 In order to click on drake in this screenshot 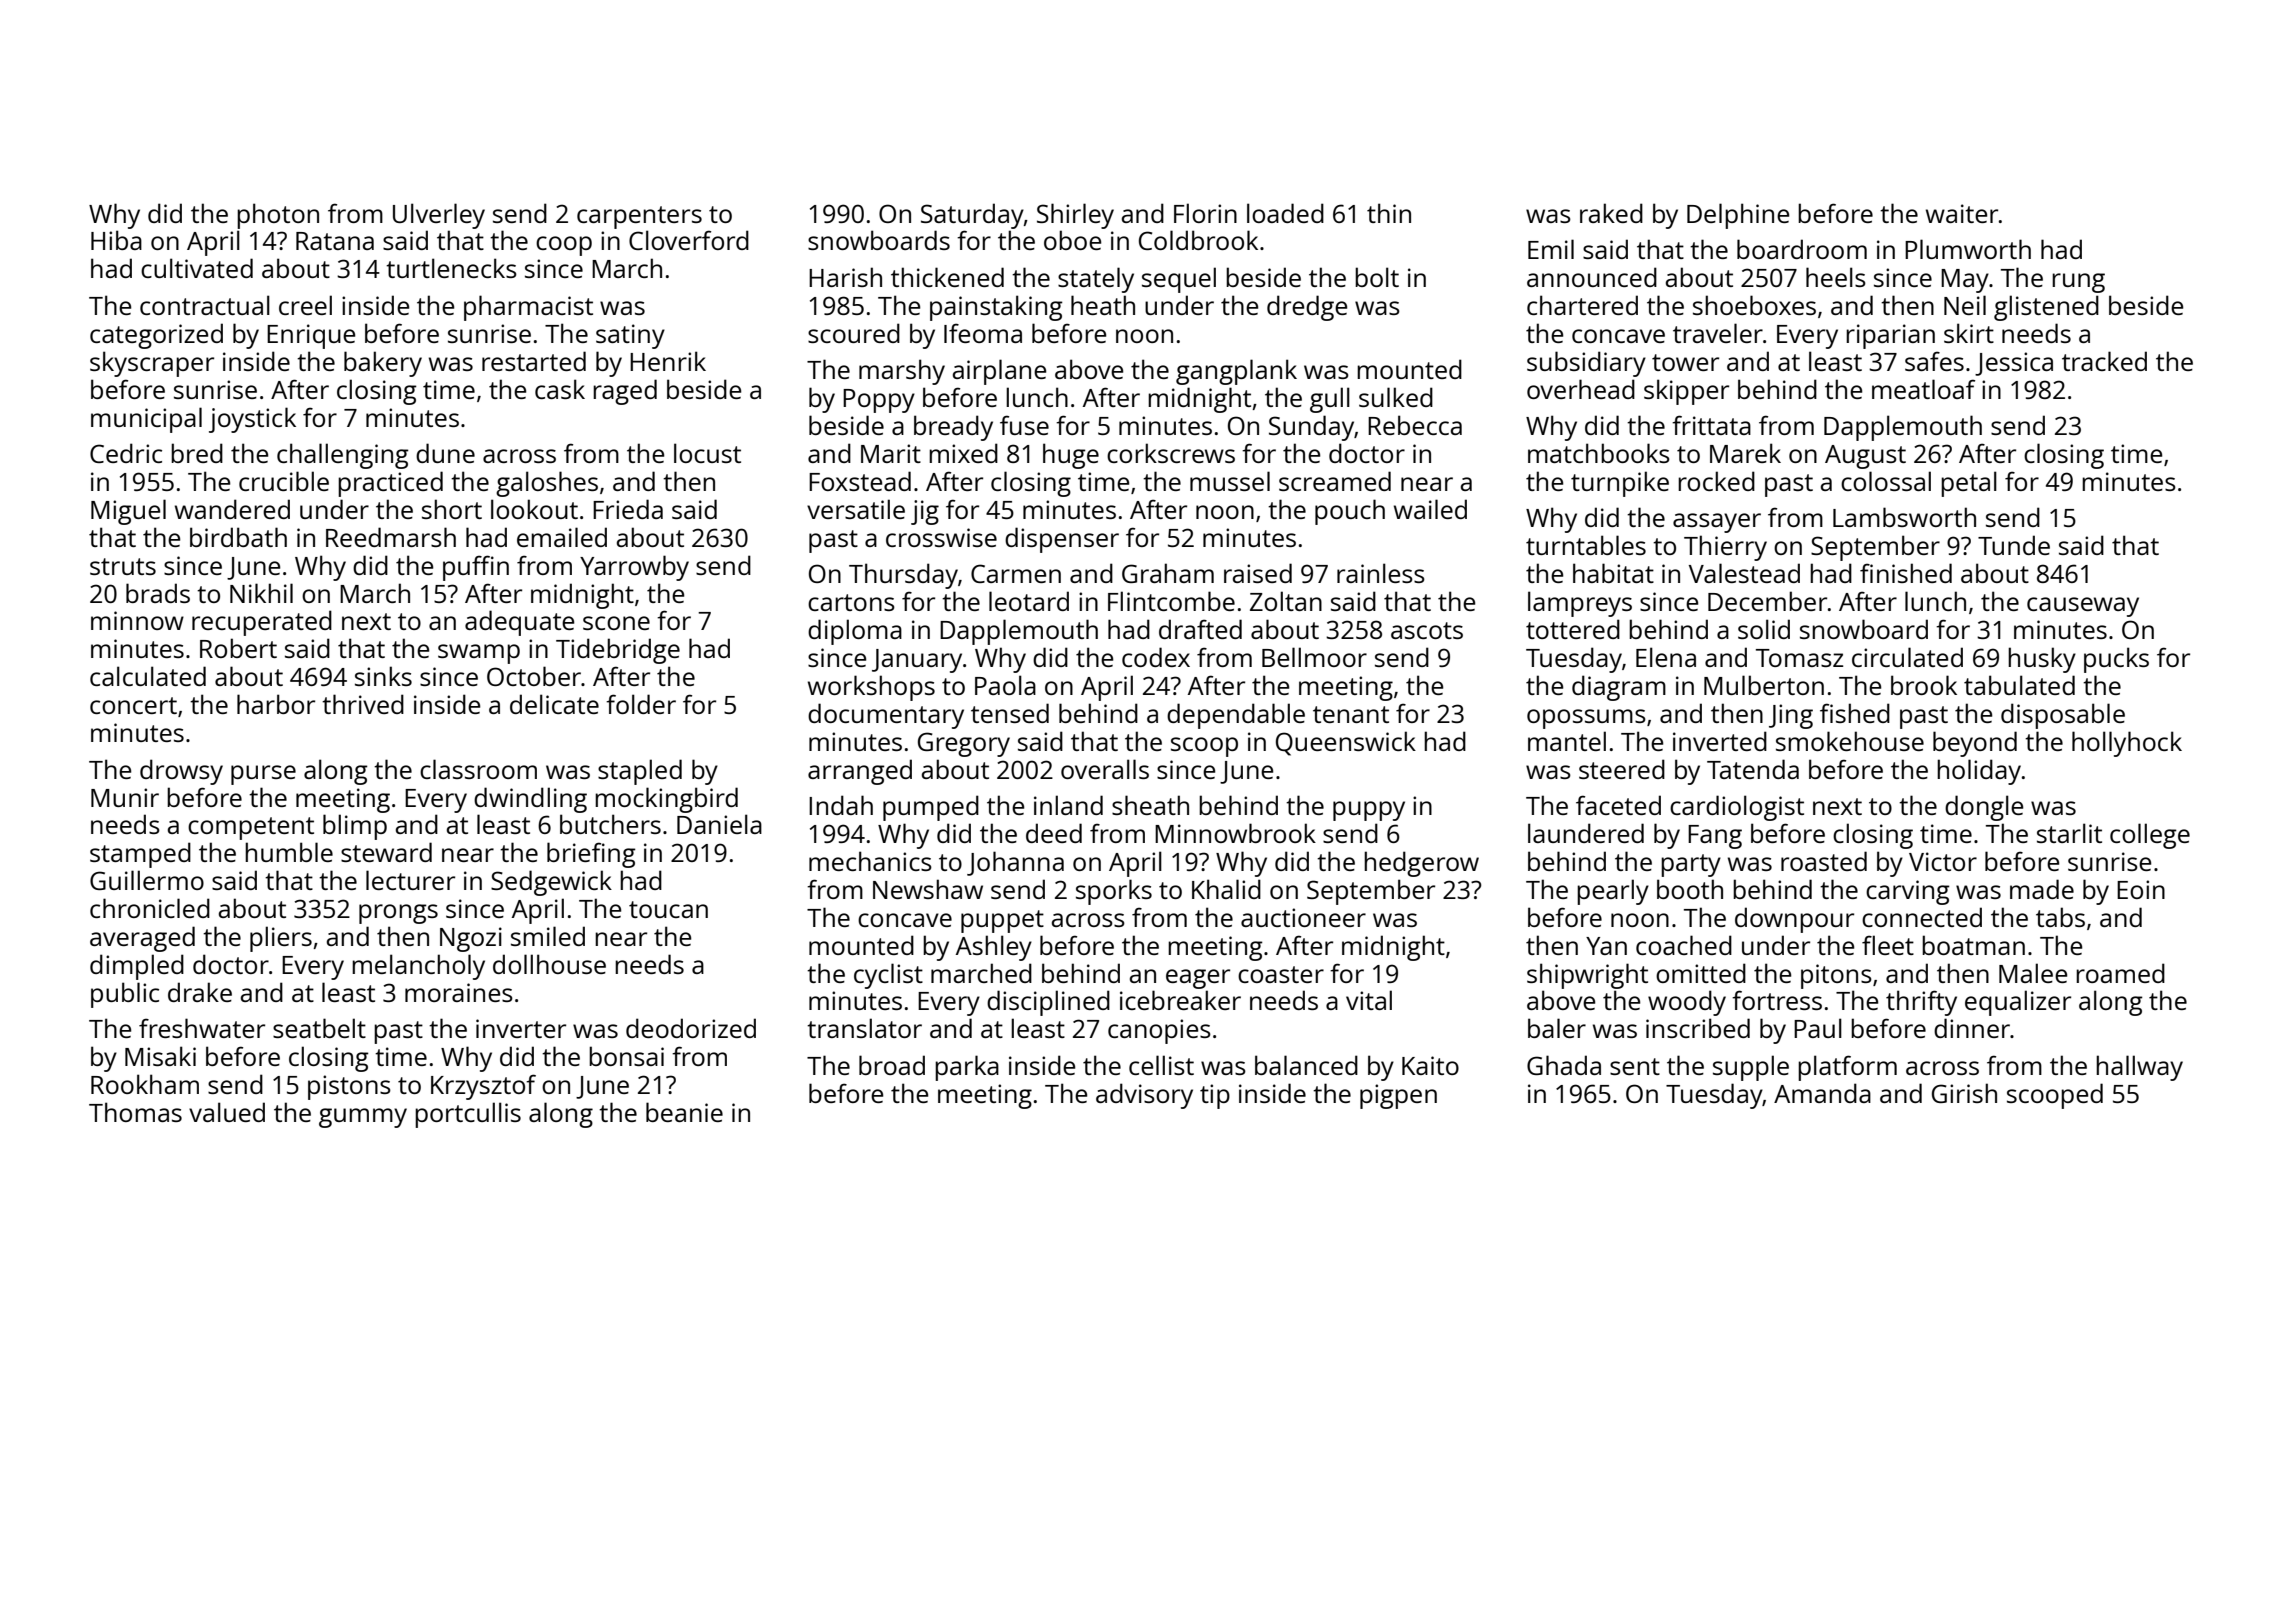, I will do `click(200, 992)`.
